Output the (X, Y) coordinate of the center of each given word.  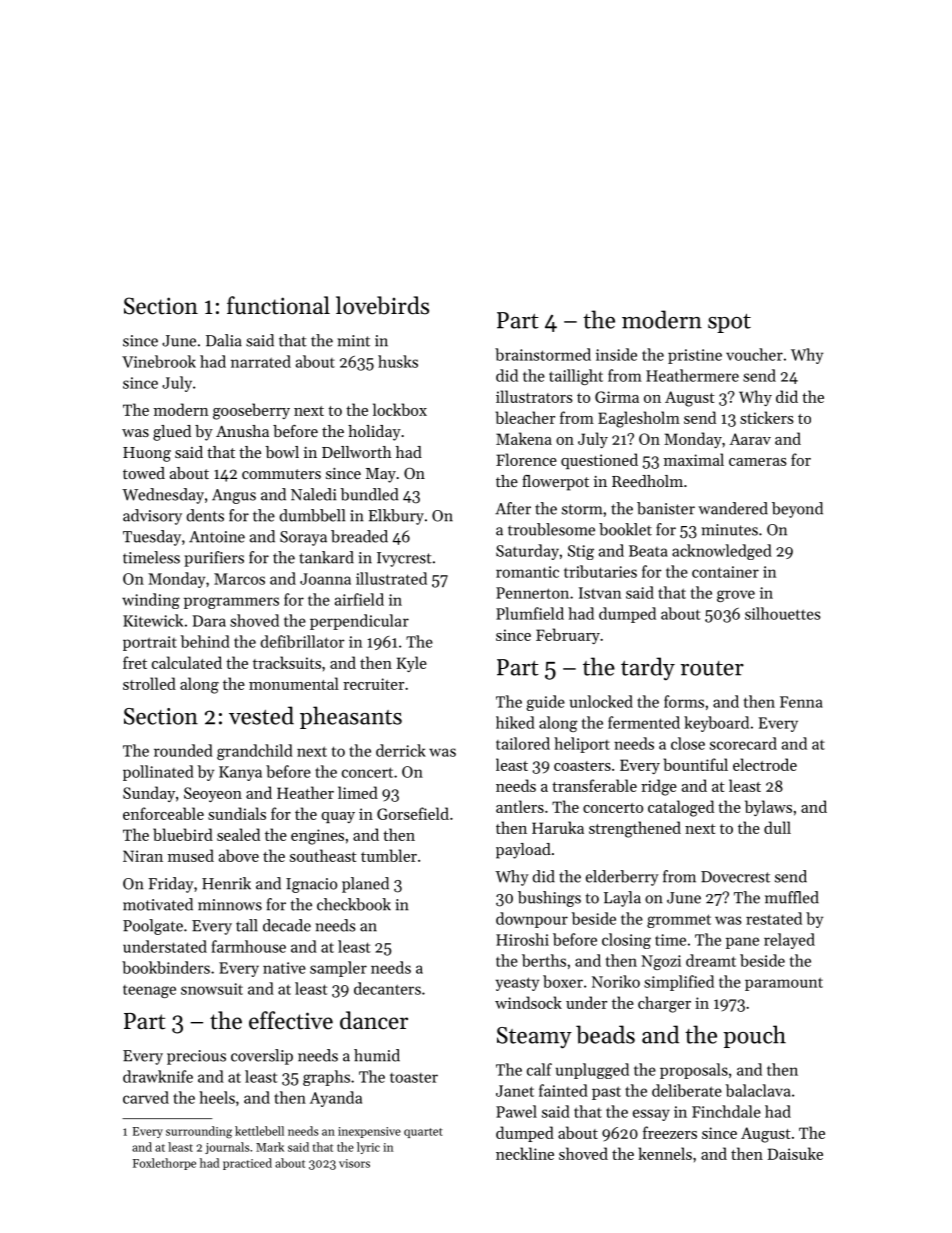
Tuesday (152, 538)
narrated (261, 361)
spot (729, 323)
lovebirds (382, 305)
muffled (792, 897)
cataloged (681, 808)
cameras (758, 462)
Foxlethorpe (164, 1164)
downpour (532, 920)
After (513, 508)
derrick (401, 750)
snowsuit (212, 989)
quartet (423, 1133)
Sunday (149, 794)
